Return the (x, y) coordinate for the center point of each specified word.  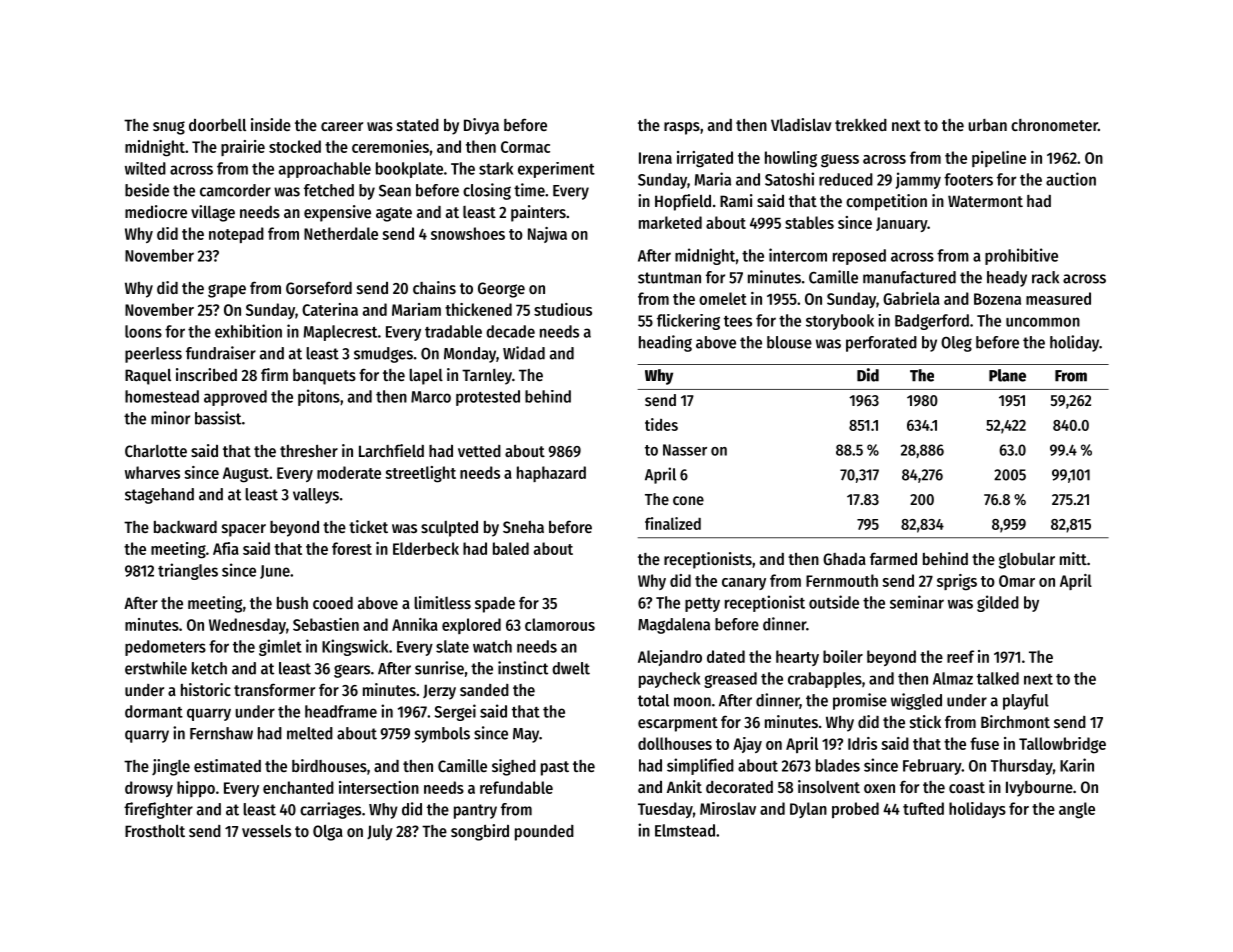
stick (925, 721)
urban (988, 125)
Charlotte (156, 451)
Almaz (953, 678)
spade (495, 605)
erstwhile (156, 668)
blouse (789, 342)
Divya (481, 126)
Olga (328, 832)
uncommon (1043, 322)
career (342, 126)
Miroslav (728, 808)
